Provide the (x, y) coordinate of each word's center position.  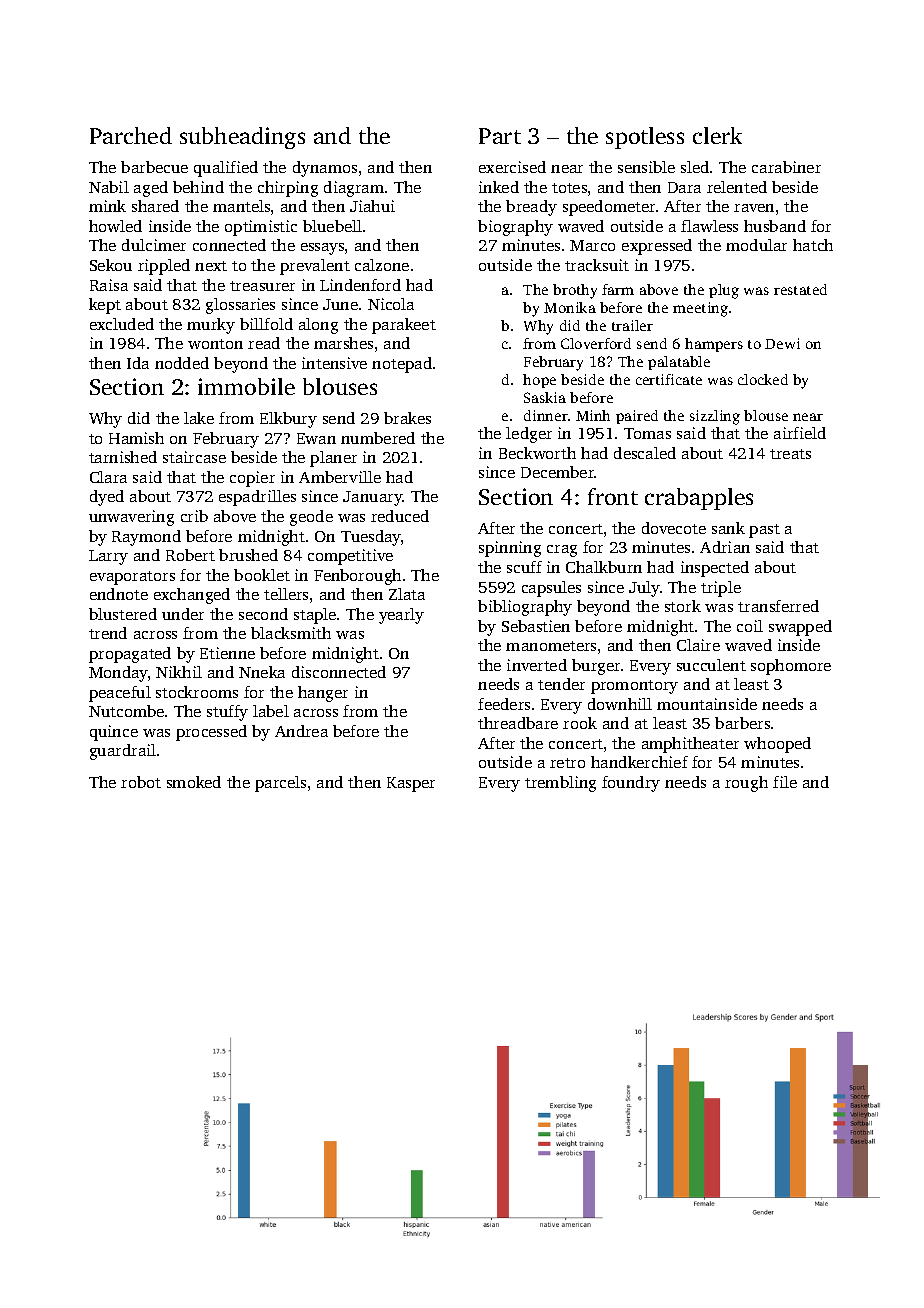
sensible (646, 167)
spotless (645, 138)
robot (141, 782)
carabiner (786, 167)
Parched (131, 135)
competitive (350, 557)
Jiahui (372, 206)
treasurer (262, 286)
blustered (123, 614)
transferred (778, 606)
